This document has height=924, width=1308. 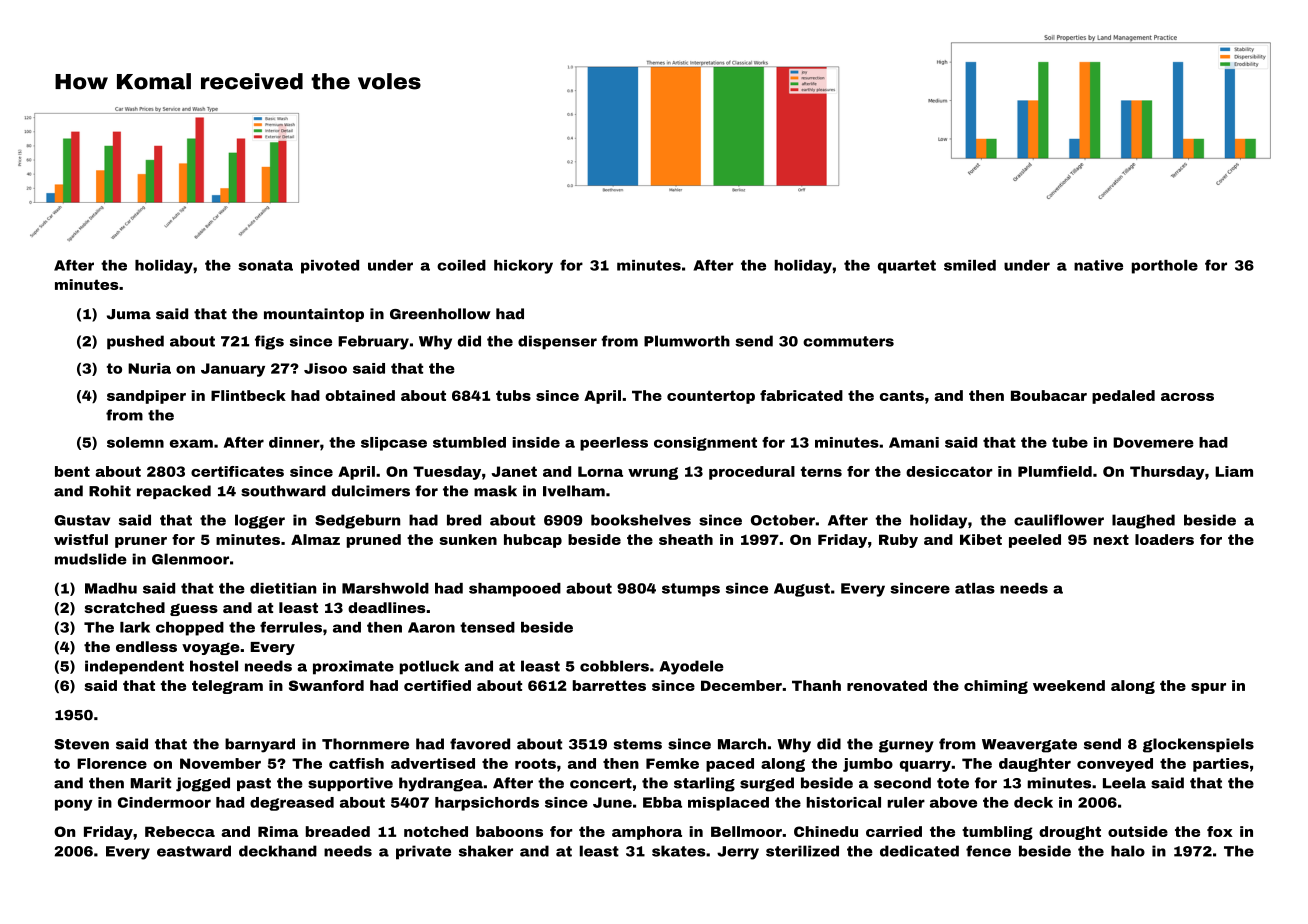 What do you see at coordinates (1234, 471) in the document?
I see `Liam` at bounding box center [1234, 471].
